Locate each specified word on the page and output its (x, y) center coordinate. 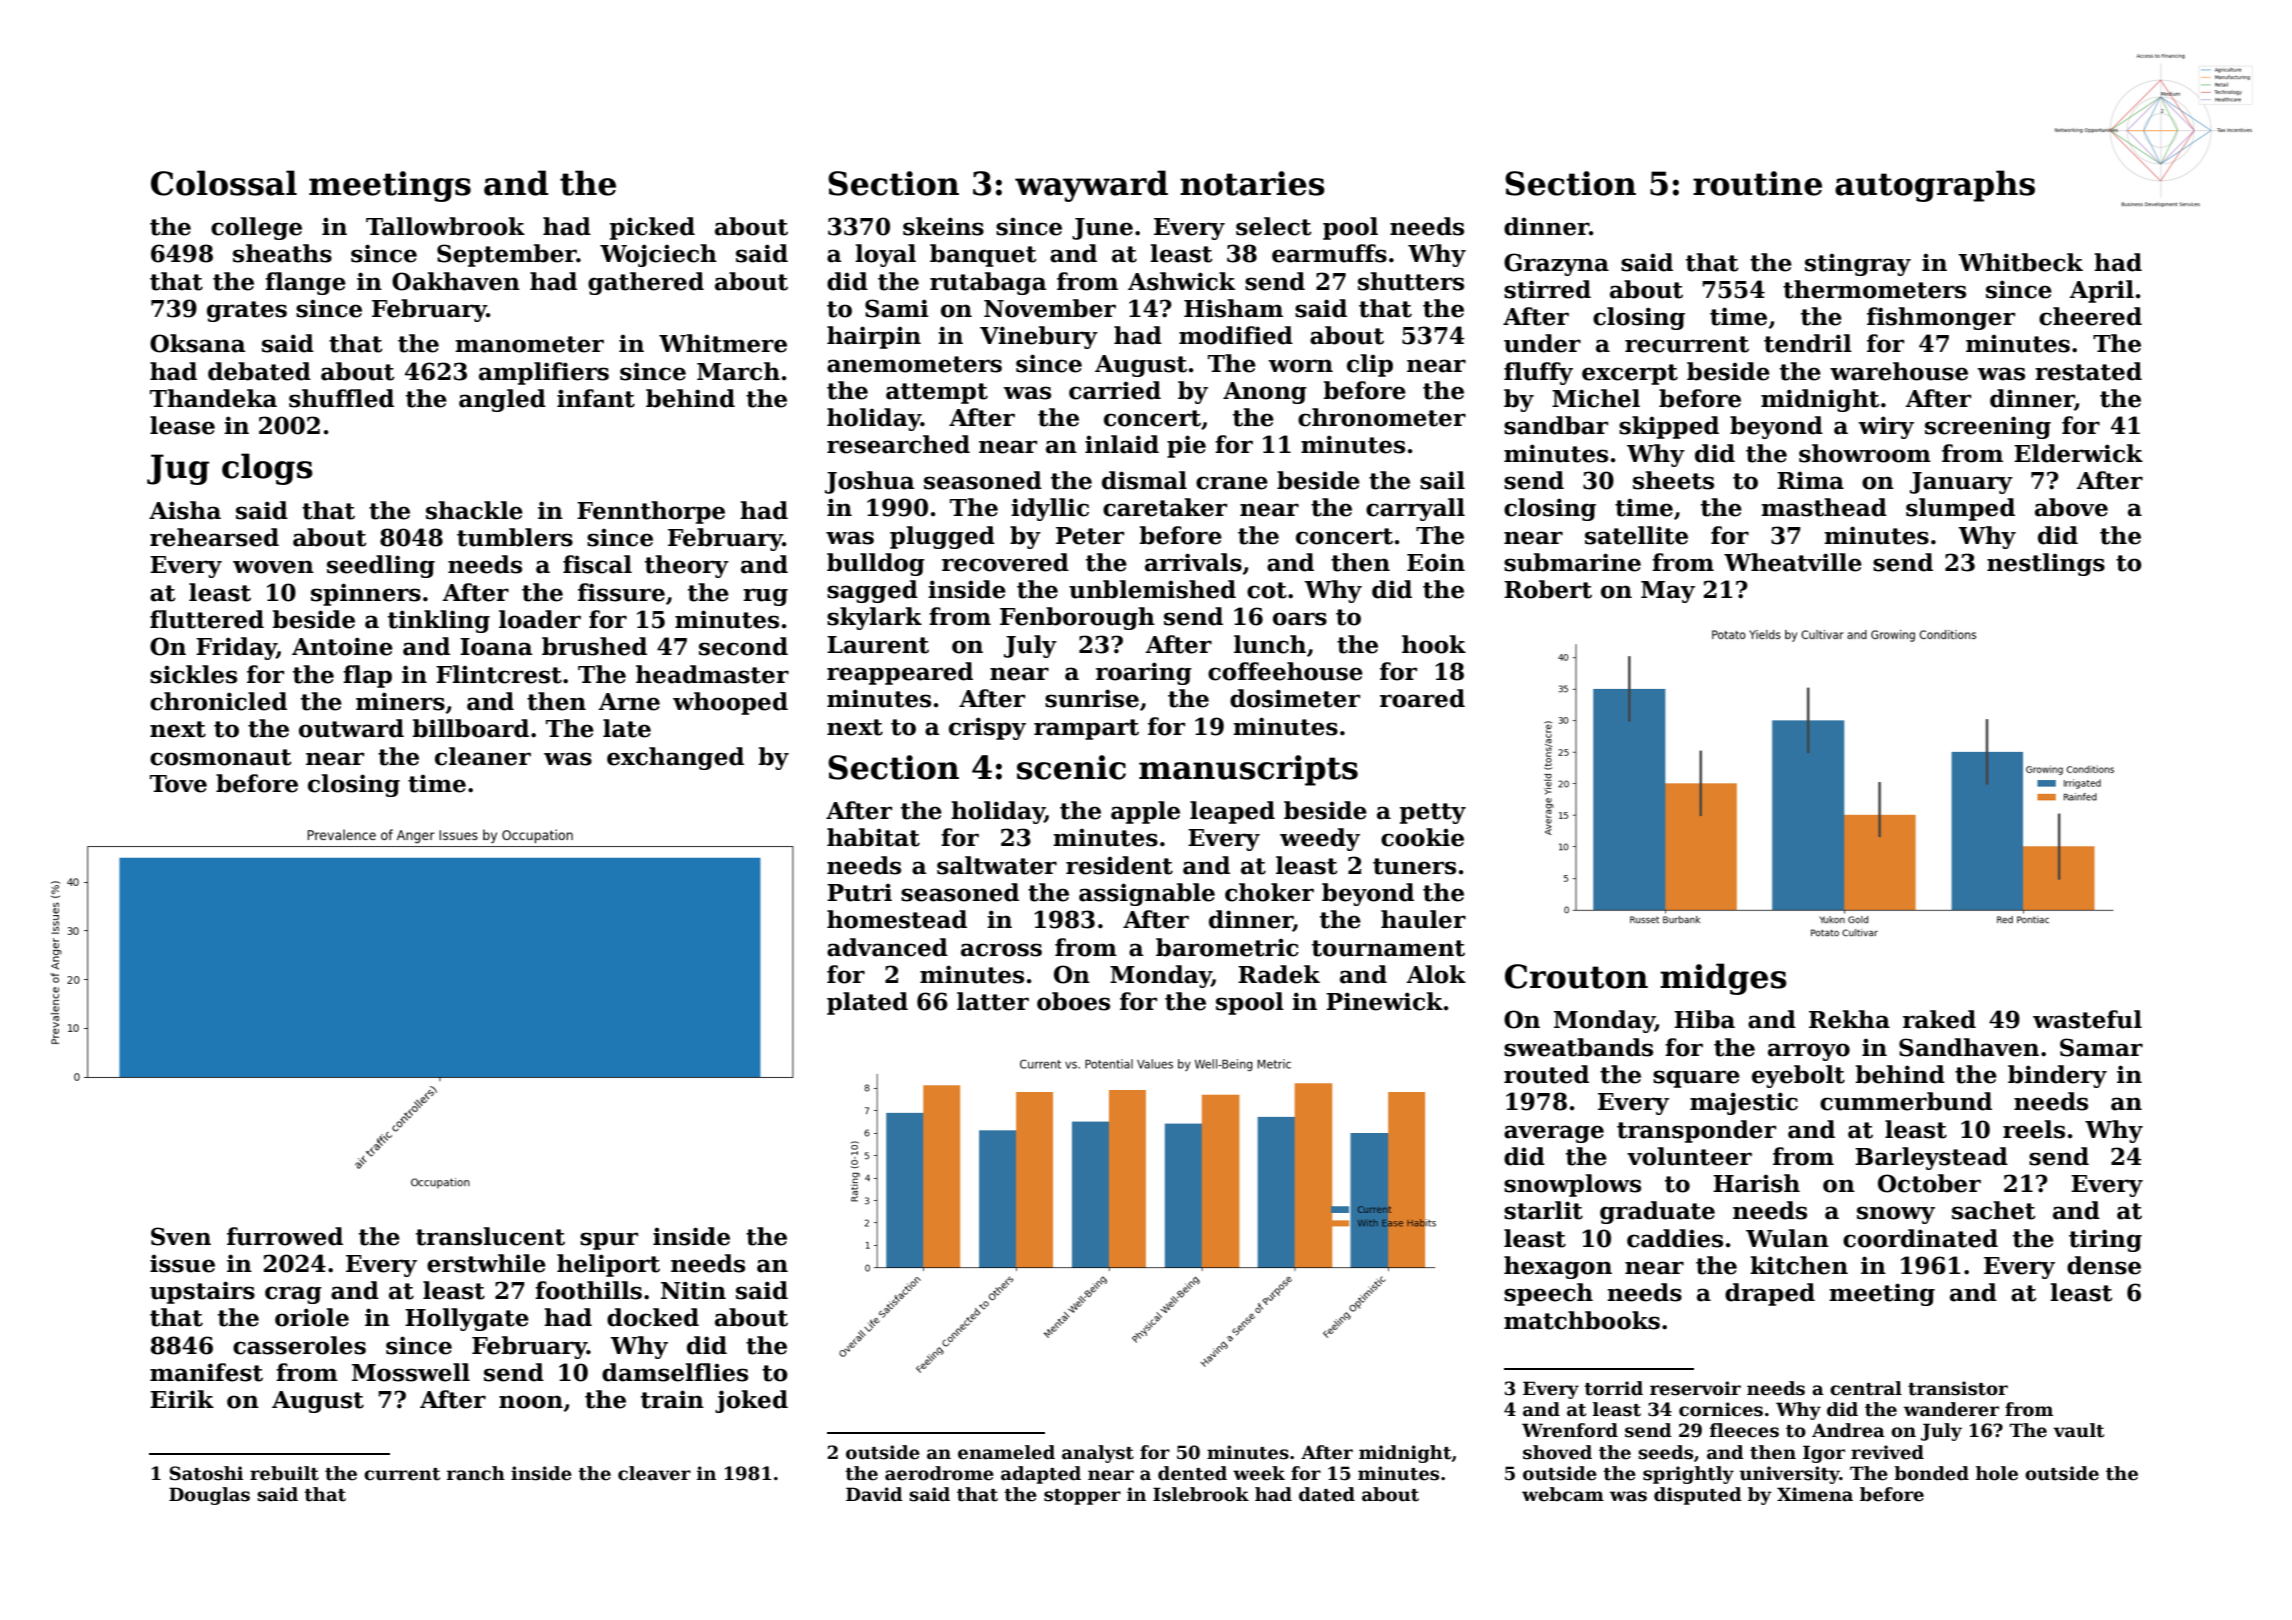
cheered (2090, 316)
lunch (1270, 644)
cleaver (654, 1473)
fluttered (207, 619)
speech (1548, 1294)
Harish (1756, 1183)
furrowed (285, 1236)
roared (1422, 698)
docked (653, 1317)
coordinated (1920, 1238)
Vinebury (1039, 337)
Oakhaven (456, 281)
